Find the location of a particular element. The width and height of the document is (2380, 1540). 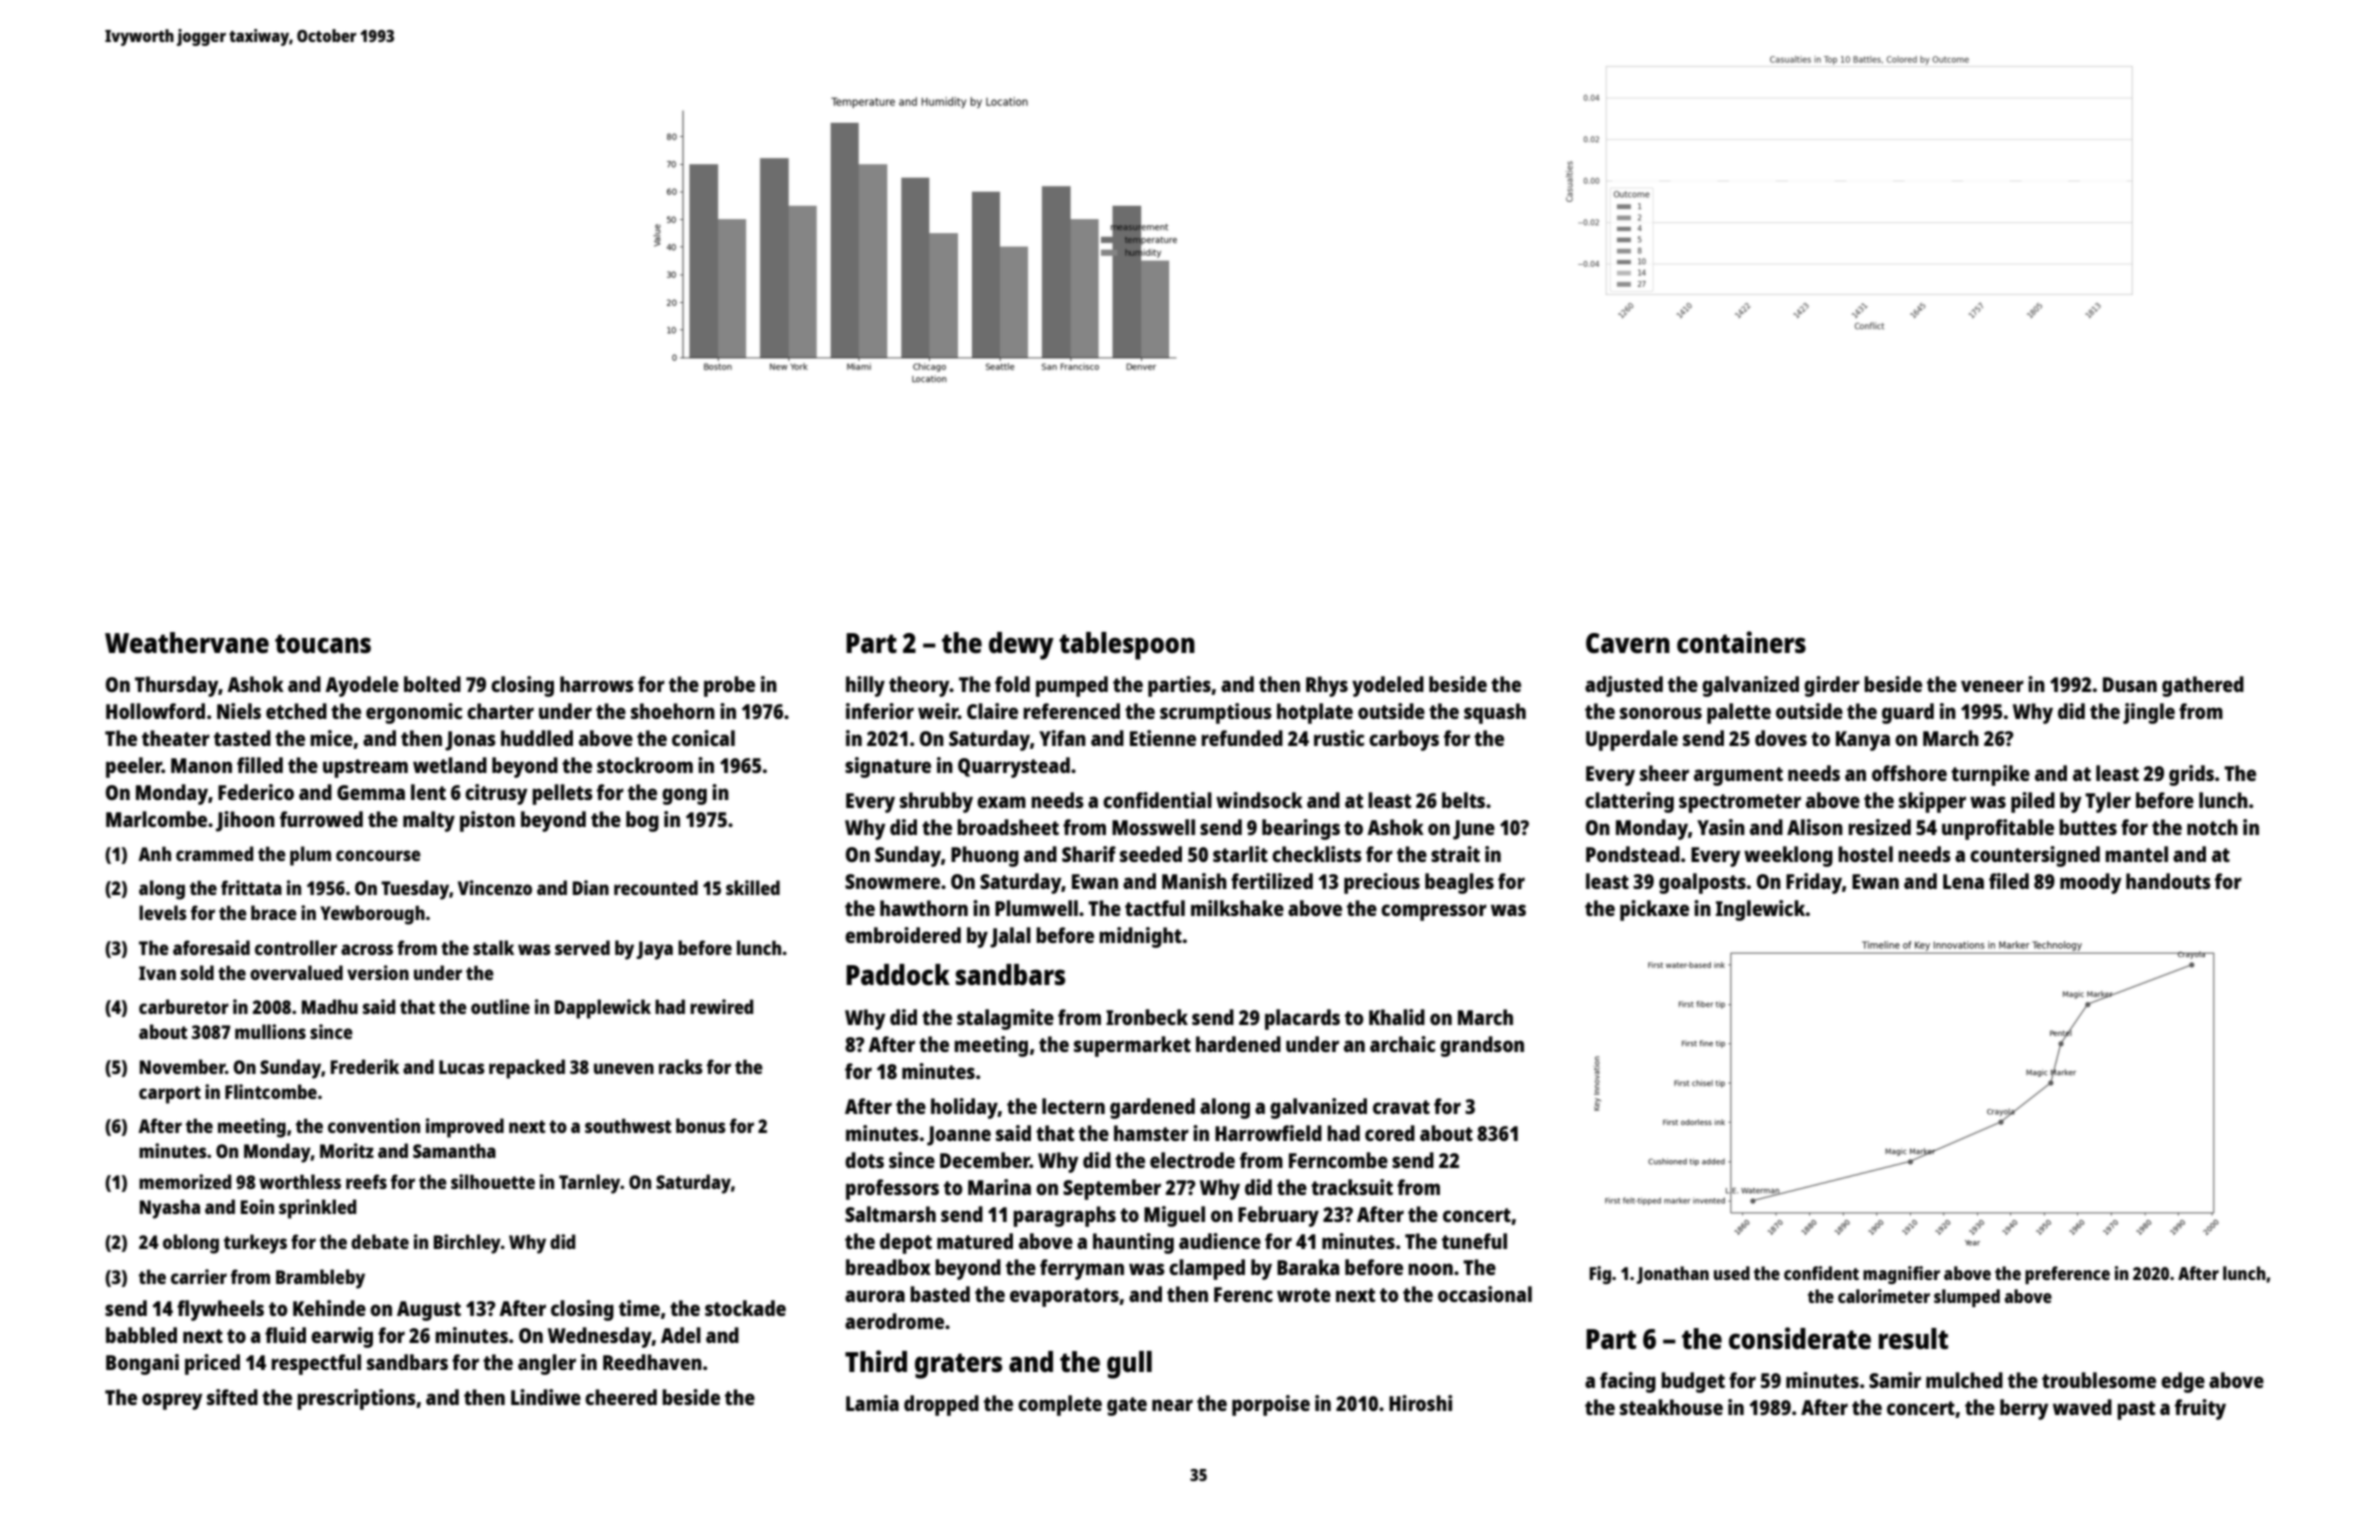

Moritz is located at coordinates (347, 1150).
